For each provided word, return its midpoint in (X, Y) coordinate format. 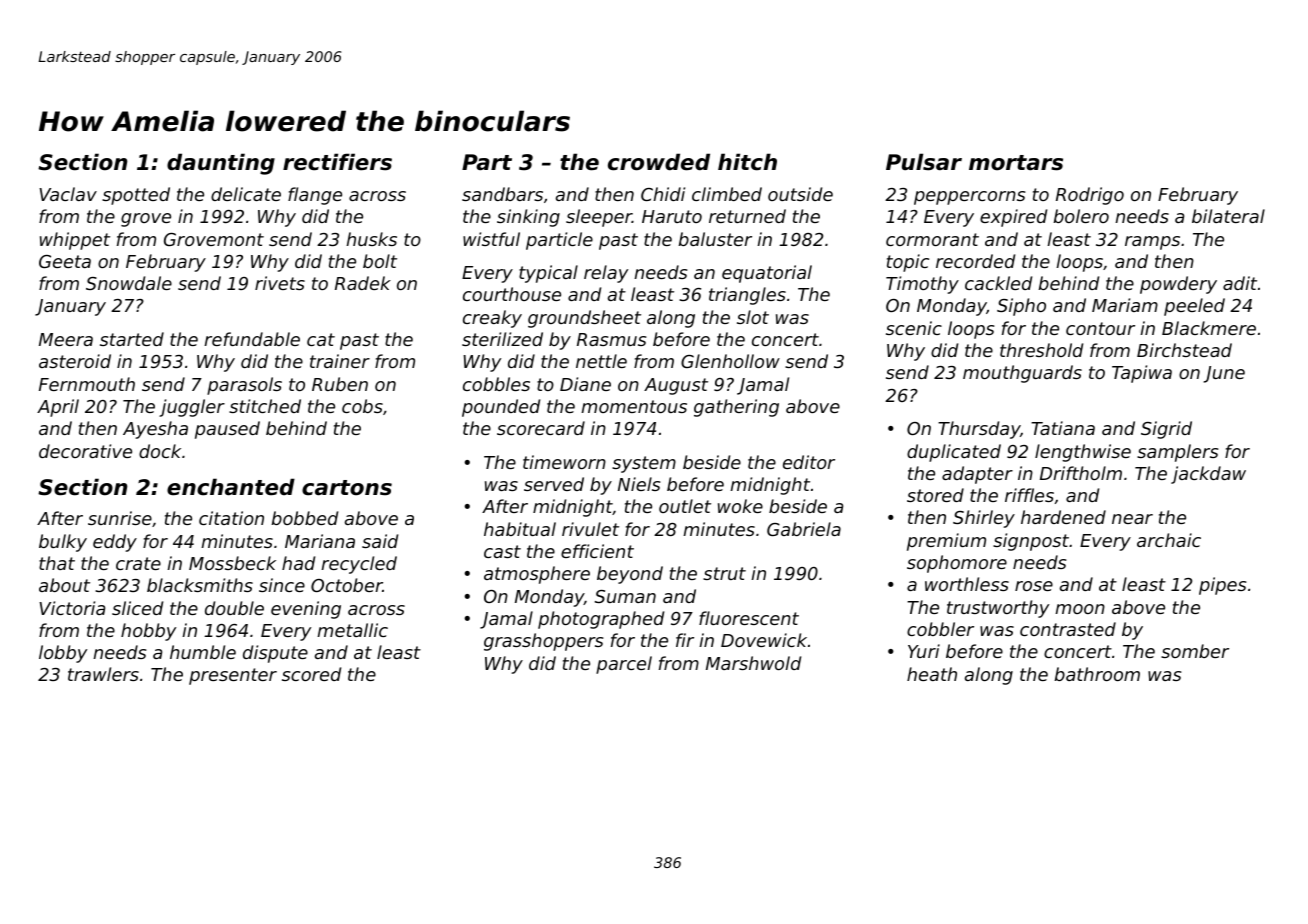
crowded (659, 162)
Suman (625, 596)
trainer (340, 361)
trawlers (103, 674)
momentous (634, 406)
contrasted (1068, 629)
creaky (492, 319)
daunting (221, 164)
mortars (1016, 163)
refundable (252, 339)
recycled (359, 565)
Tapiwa (1142, 374)
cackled (998, 283)
